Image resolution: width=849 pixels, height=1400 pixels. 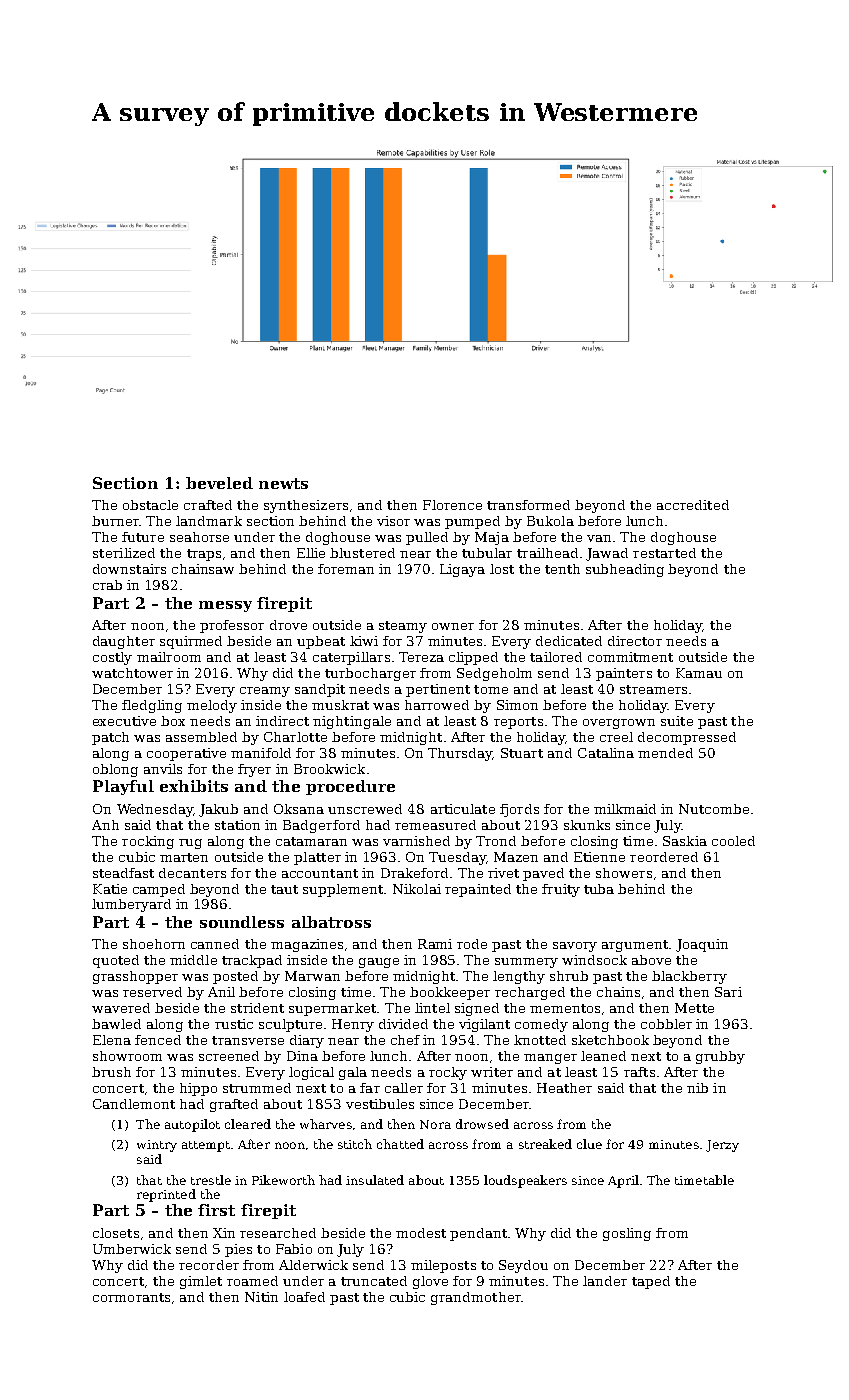 What do you see at coordinates (116, 1233) in the document?
I see `closets` at bounding box center [116, 1233].
